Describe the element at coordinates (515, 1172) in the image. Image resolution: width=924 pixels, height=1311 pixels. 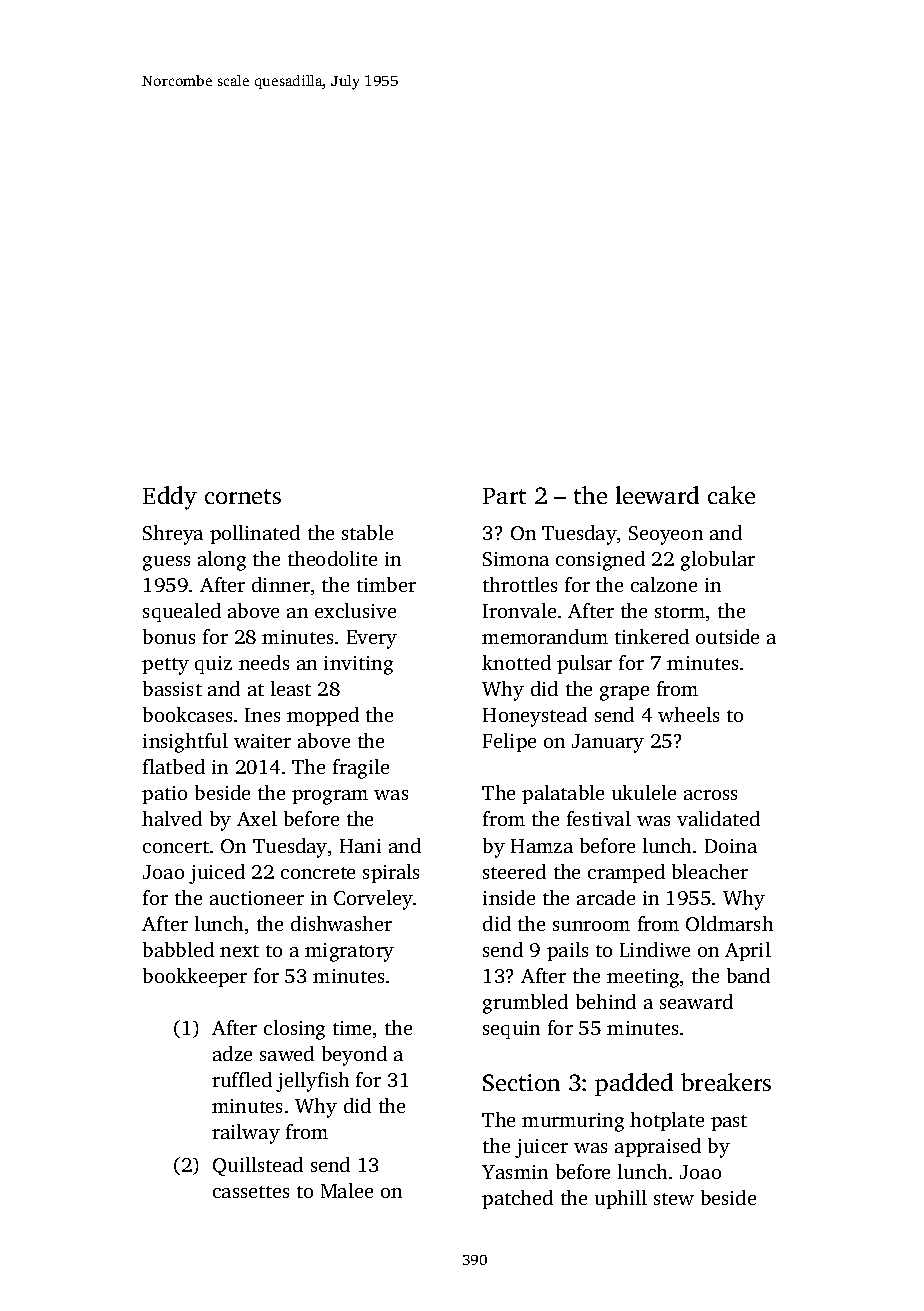
I see `Yasmin` at that location.
